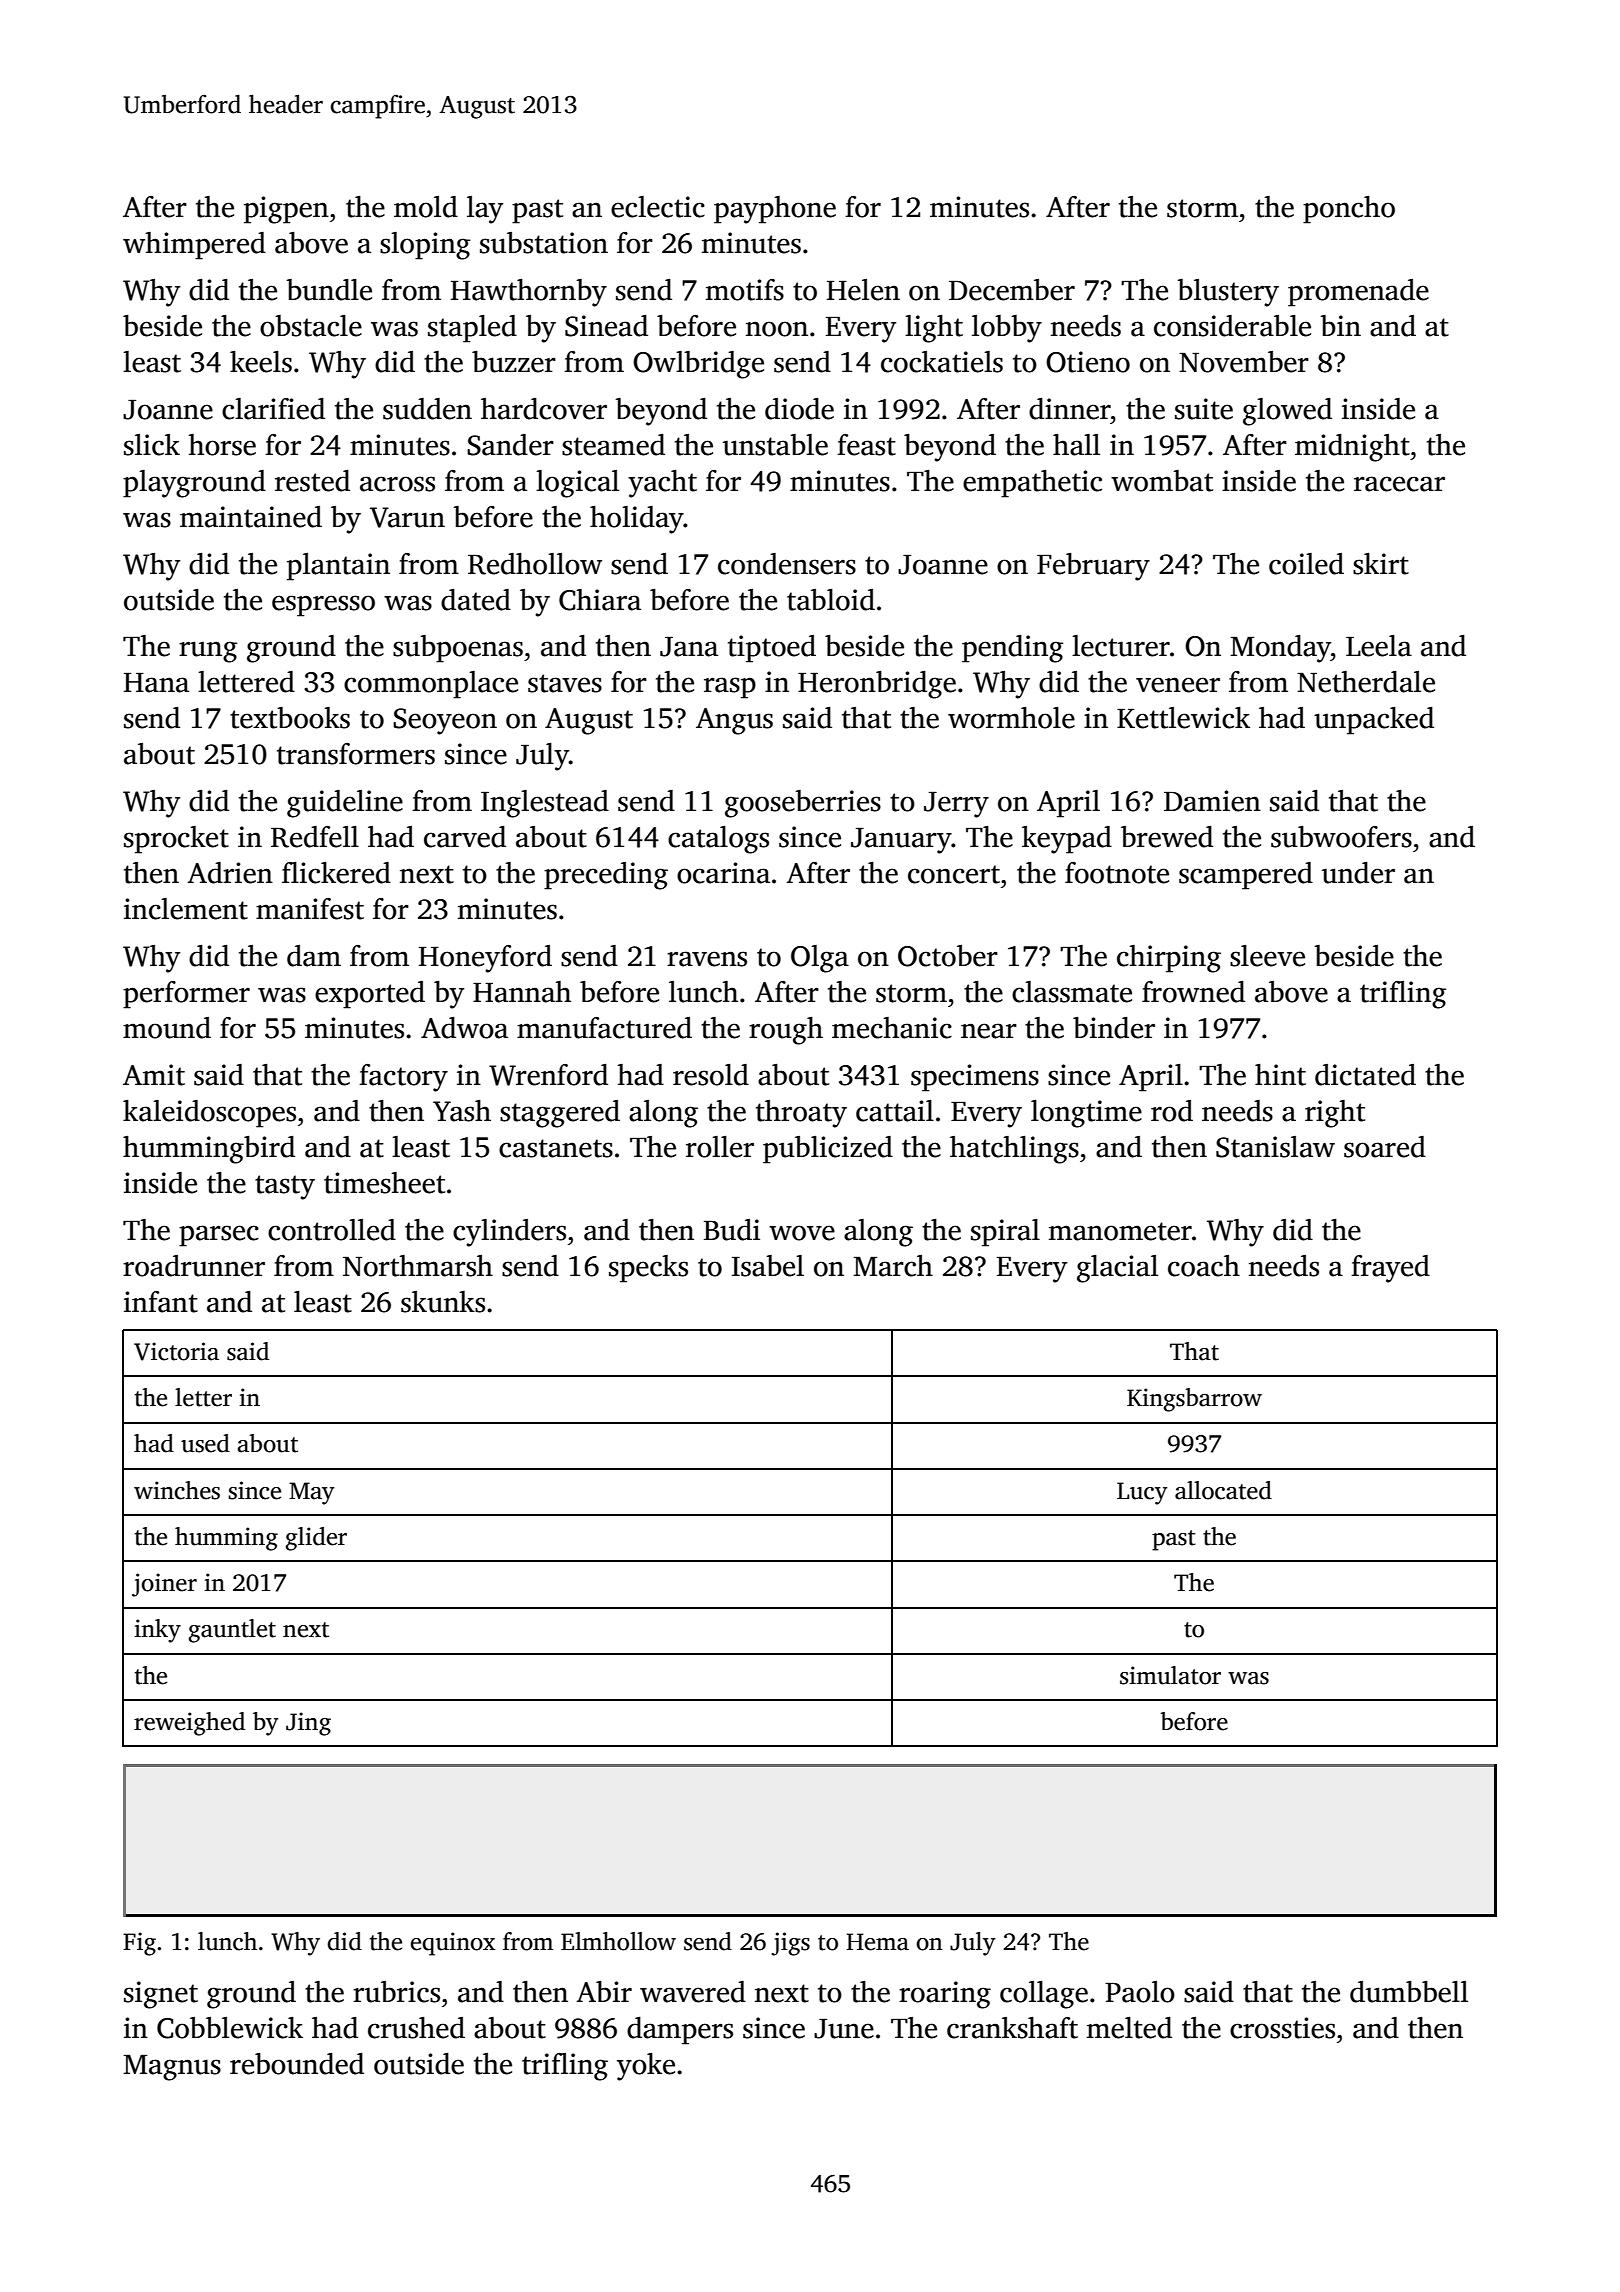 This image has height=2292, width=1620. I want to click on equinox, so click(452, 1944).
